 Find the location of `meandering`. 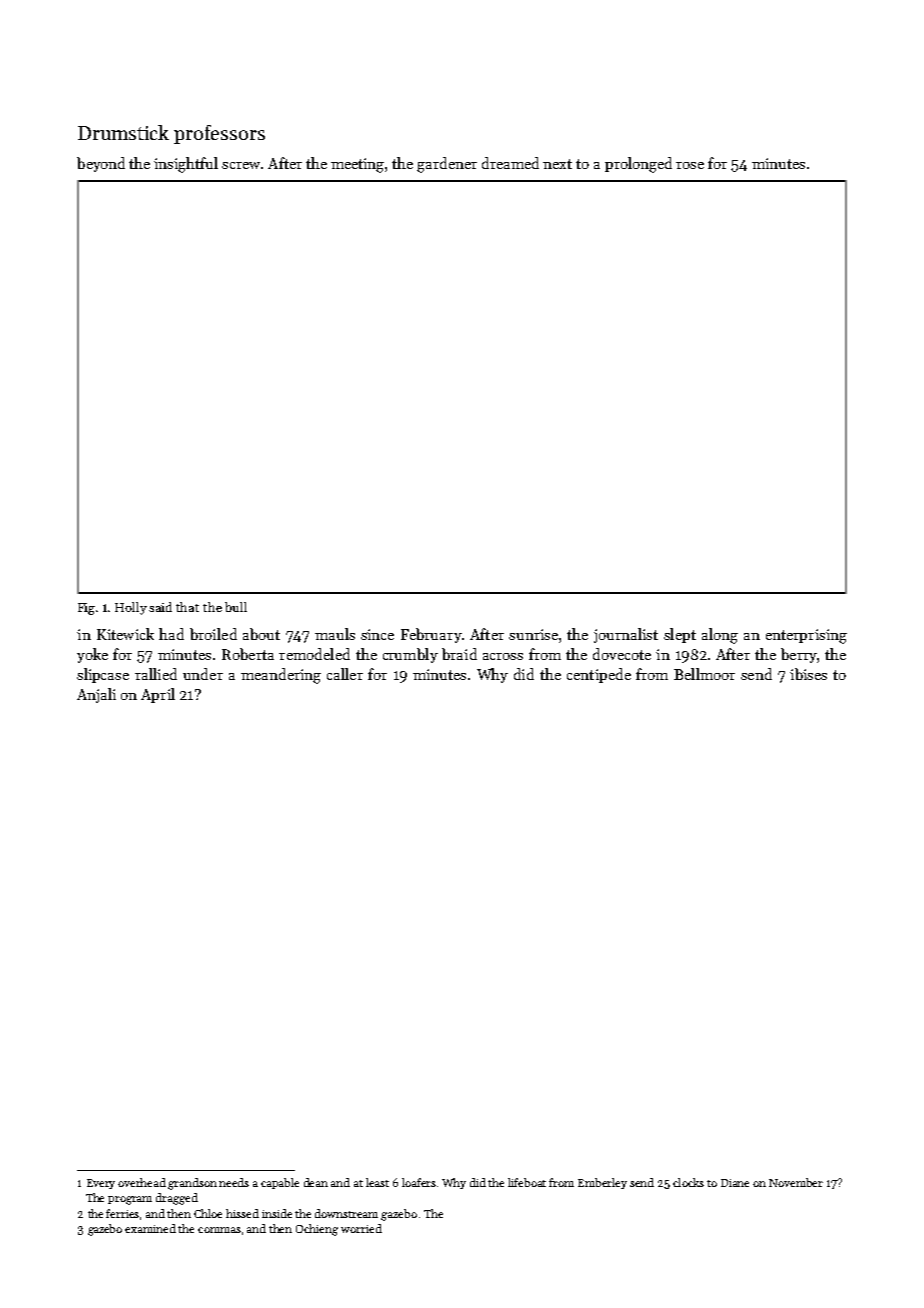

meandering is located at coordinates (281, 676).
